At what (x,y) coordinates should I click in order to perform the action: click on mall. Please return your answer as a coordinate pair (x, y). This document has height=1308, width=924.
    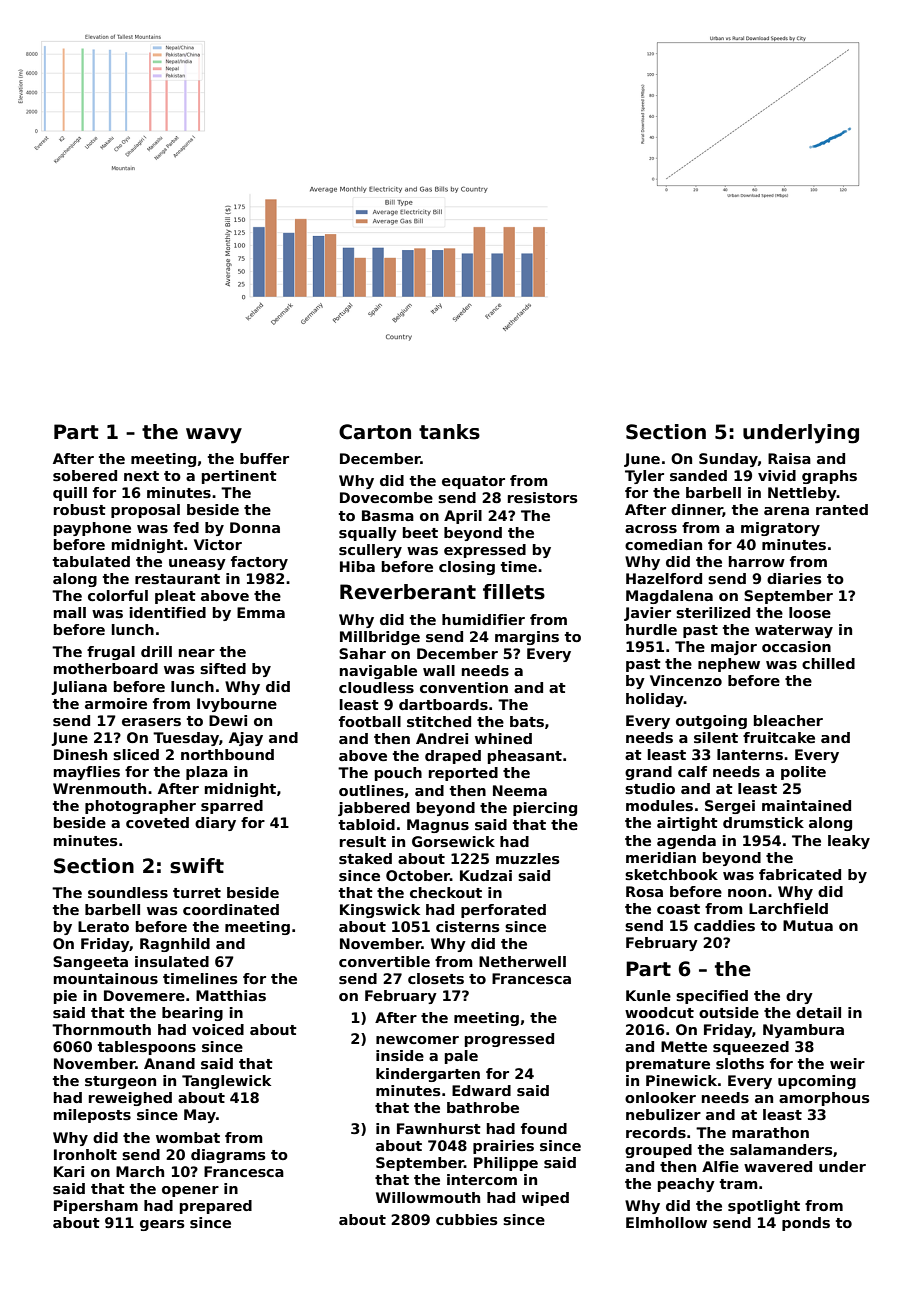
    Looking at the image, I should click on (70, 612).
